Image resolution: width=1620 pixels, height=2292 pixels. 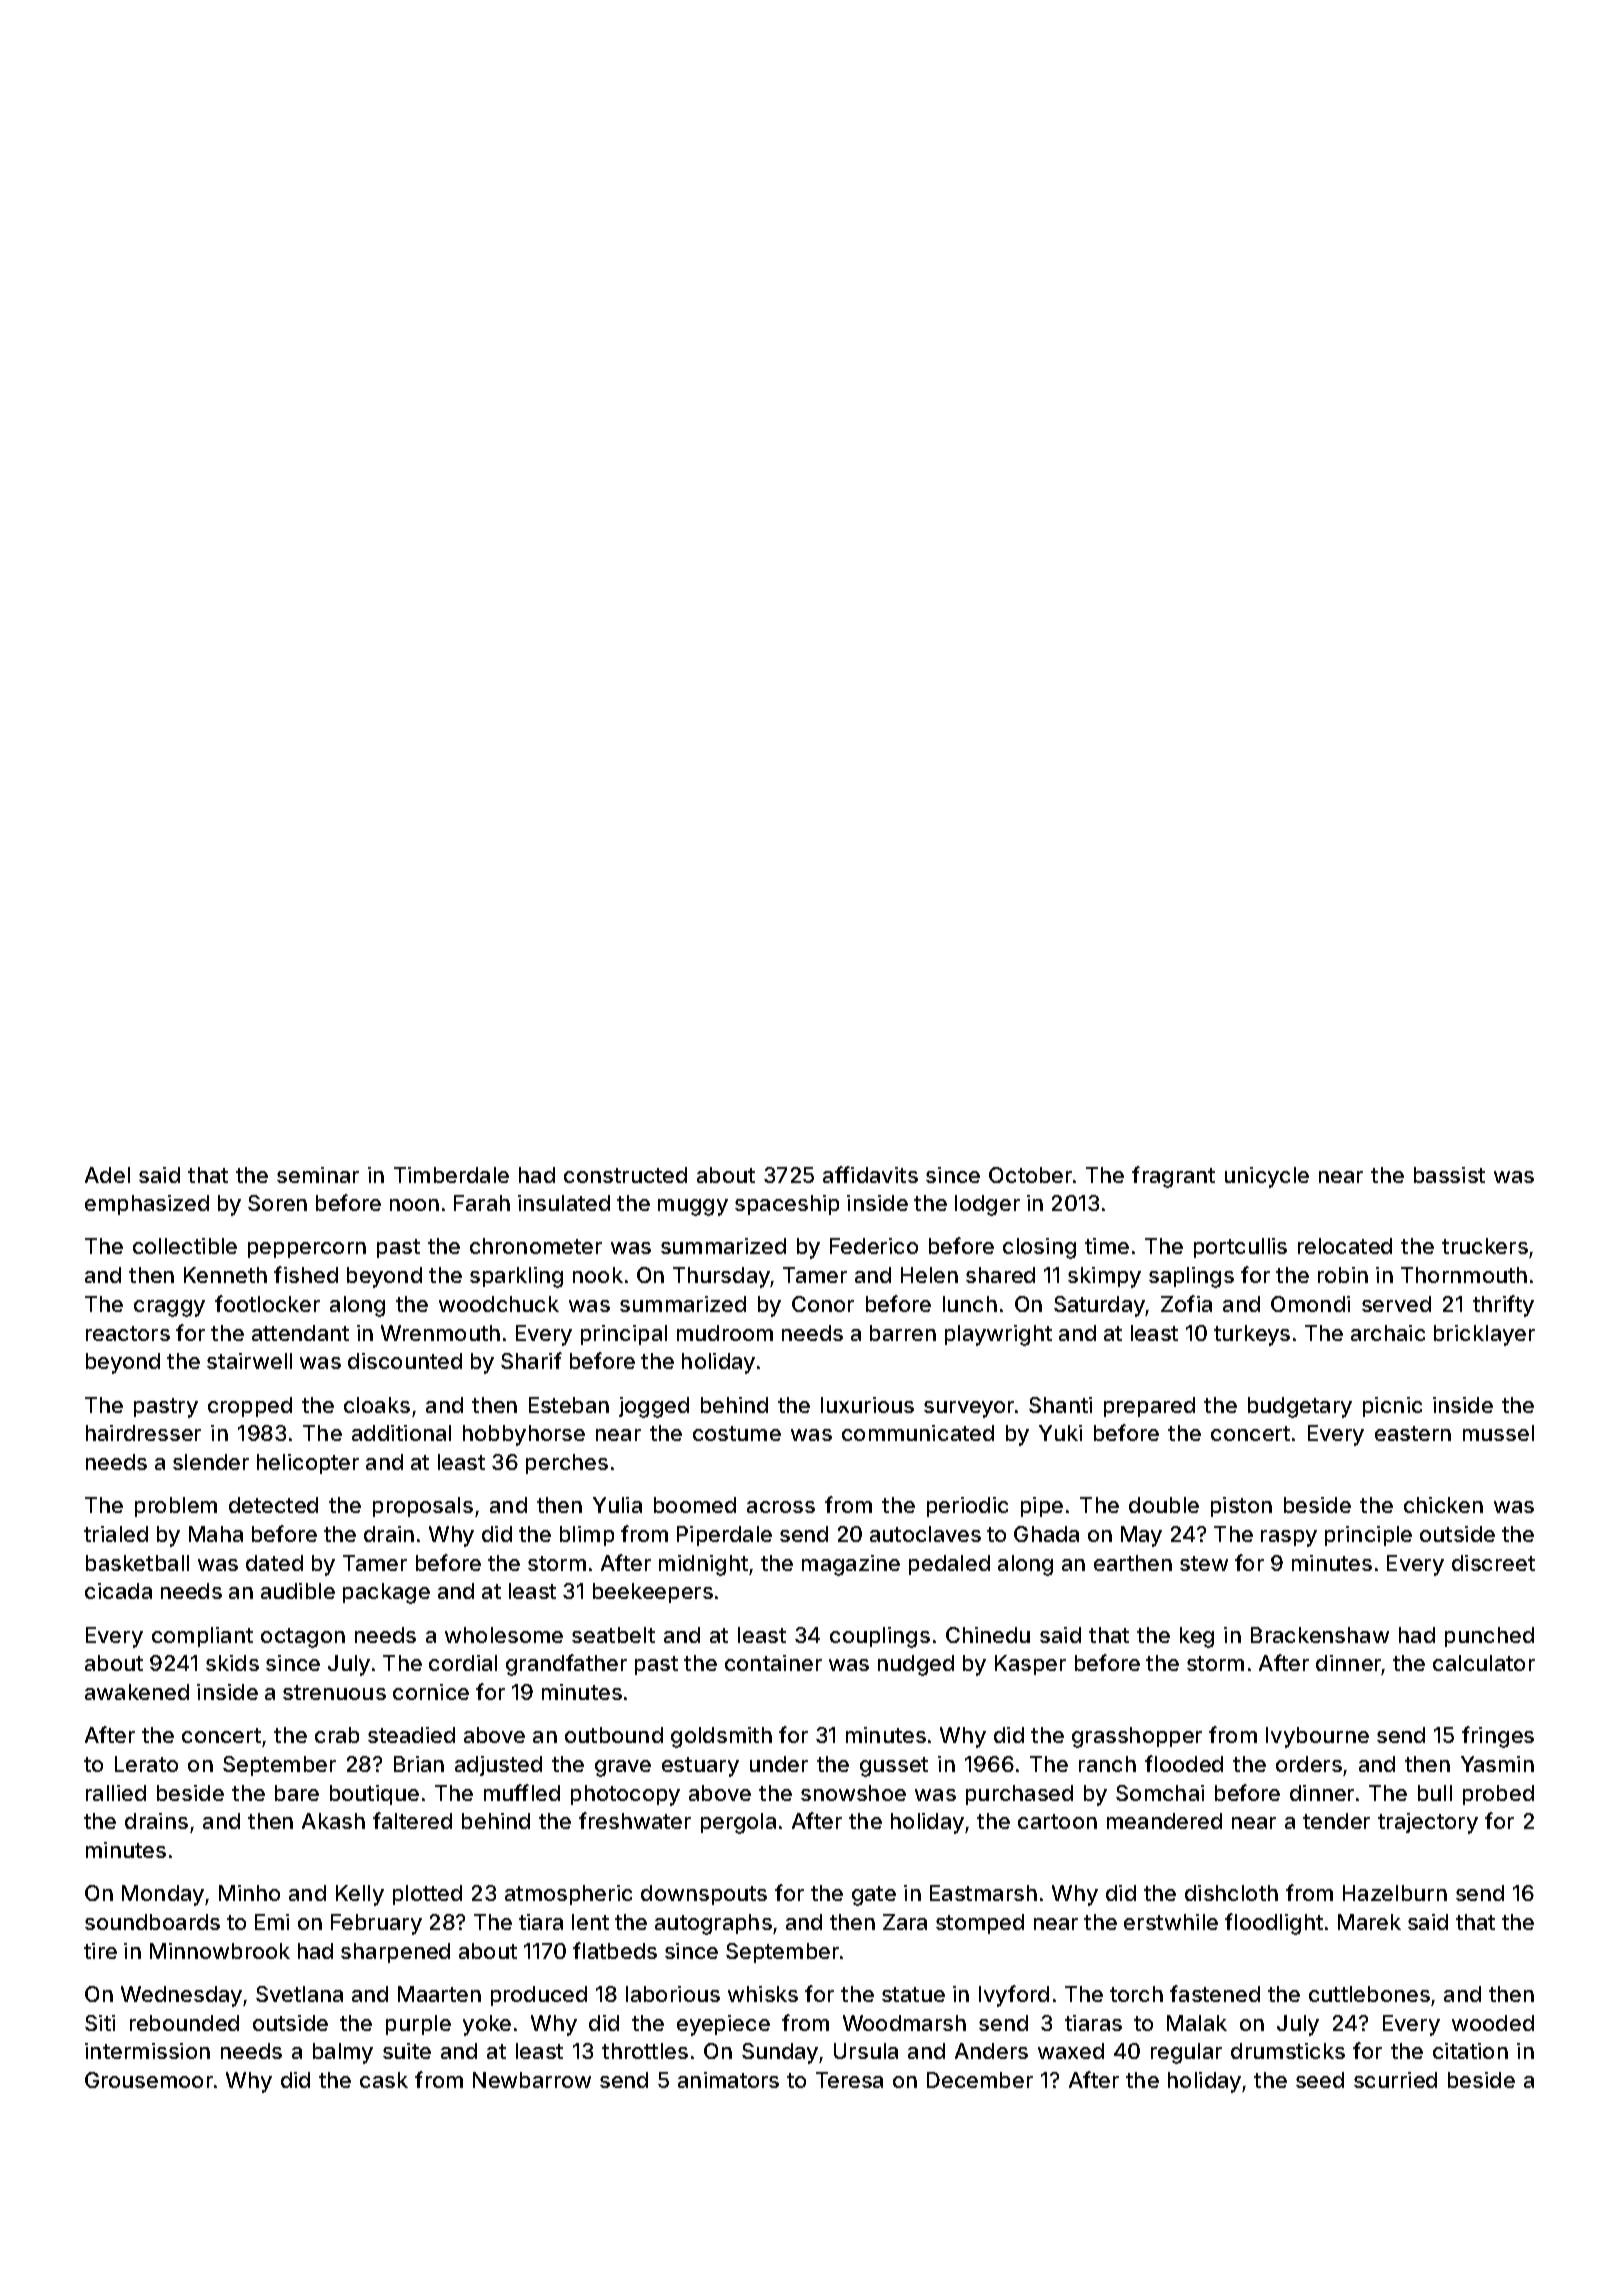 What do you see at coordinates (894, 1767) in the image?
I see `gusset` at bounding box center [894, 1767].
